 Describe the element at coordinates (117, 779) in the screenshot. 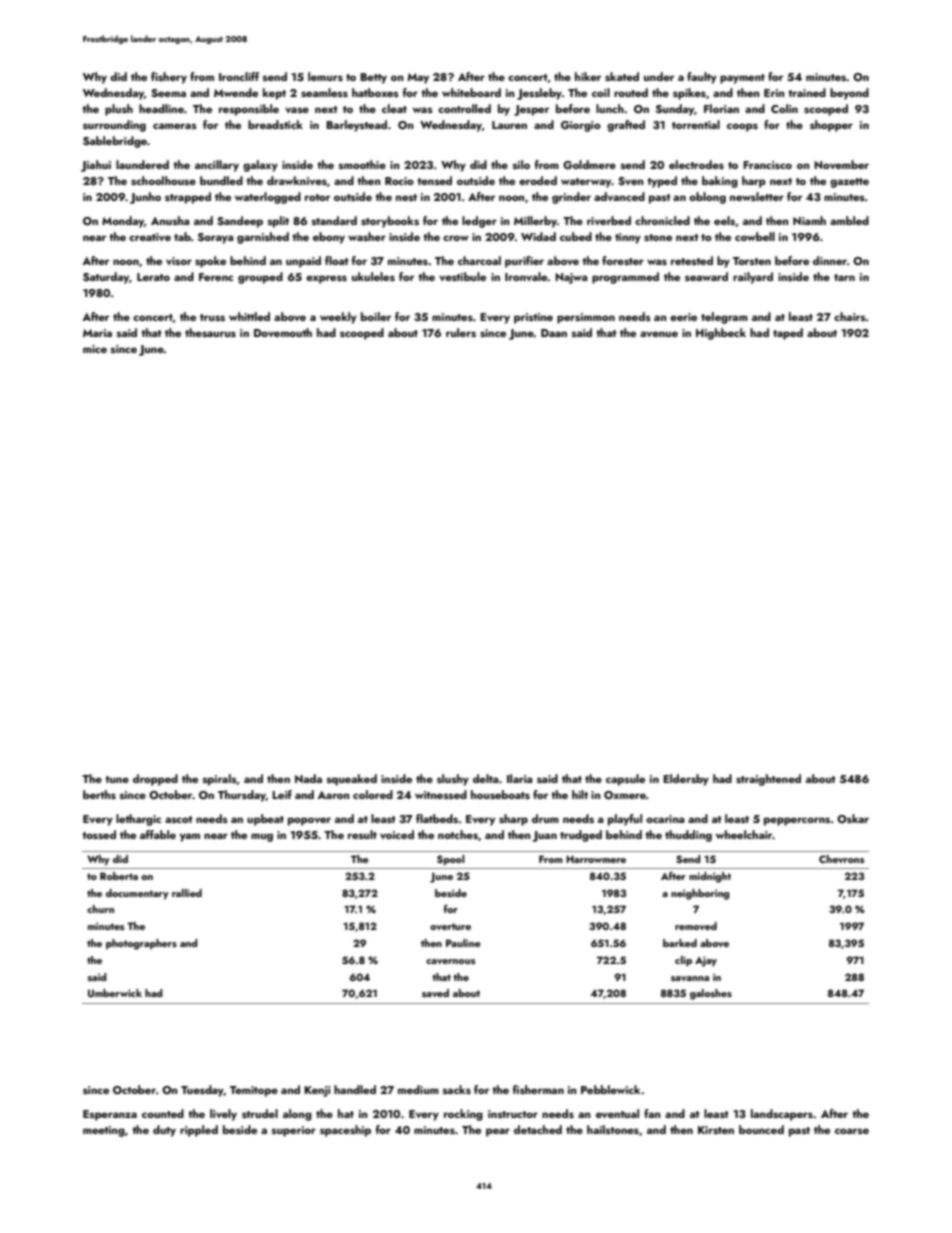

I see `tune` at that location.
